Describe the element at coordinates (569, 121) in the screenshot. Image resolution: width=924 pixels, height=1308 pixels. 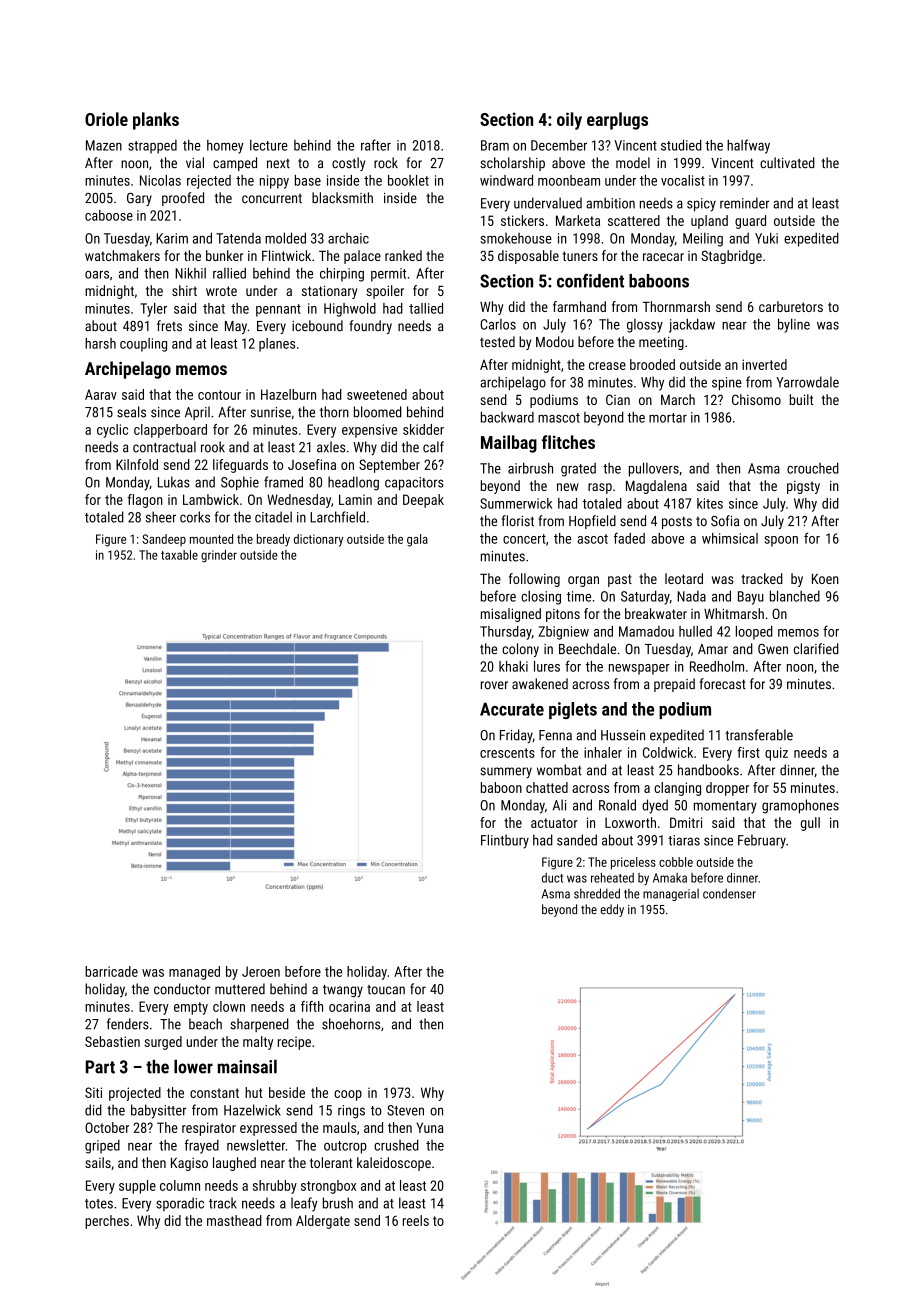
I see `oily` at that location.
